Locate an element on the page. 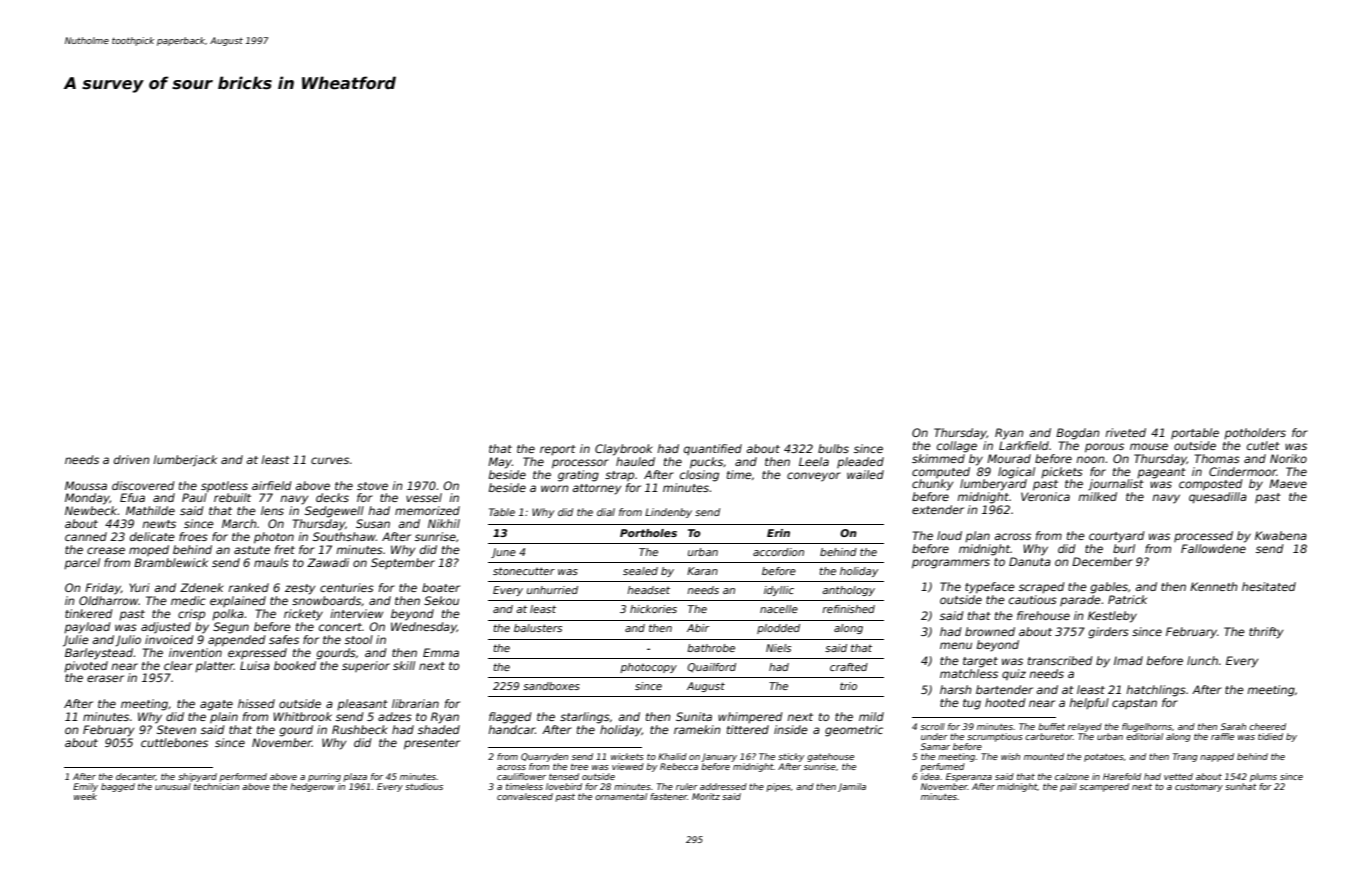 The width and height of the page is (1372, 887). driven is located at coordinates (131, 459).
